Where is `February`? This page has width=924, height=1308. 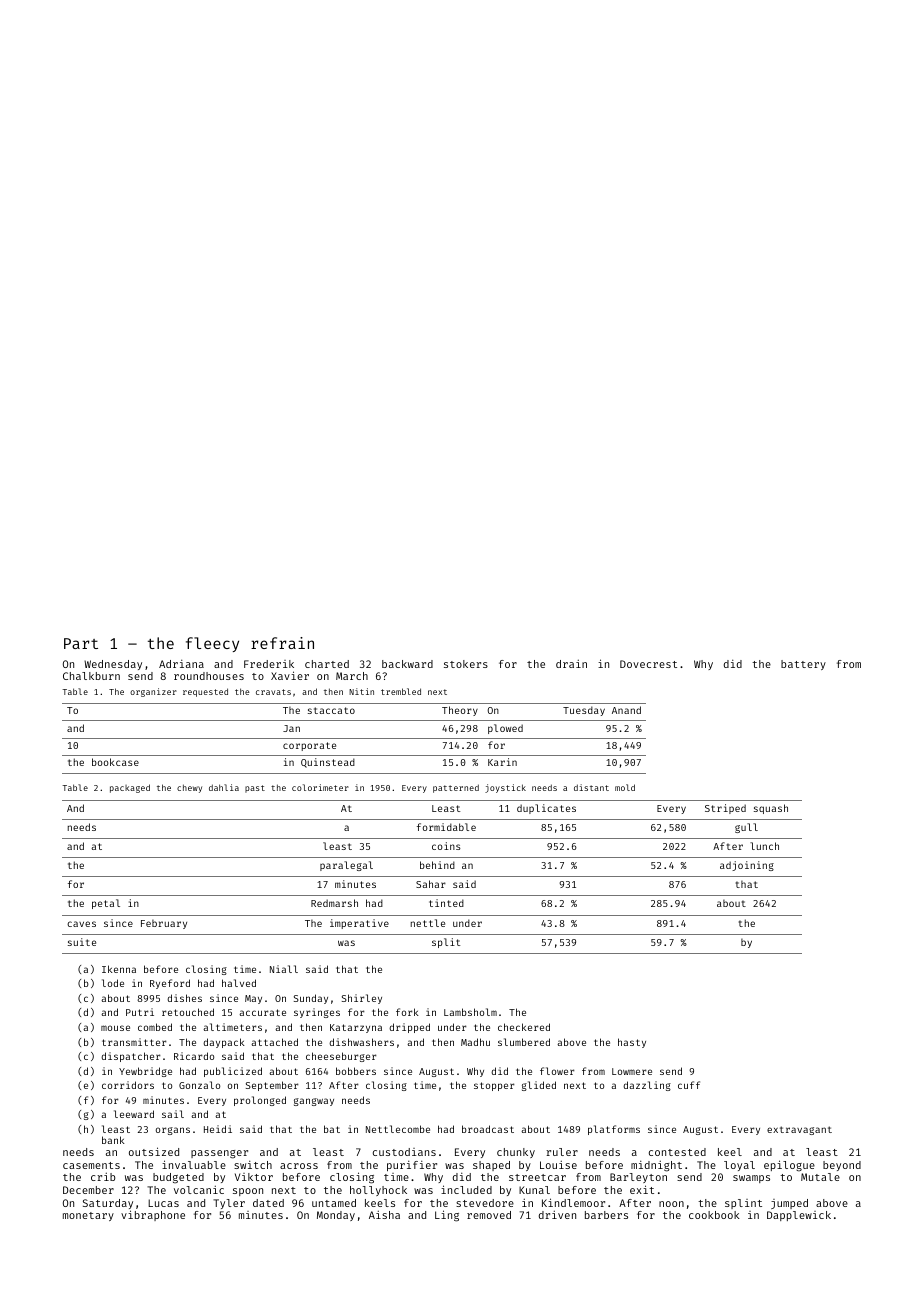 February is located at coordinates (164, 924).
